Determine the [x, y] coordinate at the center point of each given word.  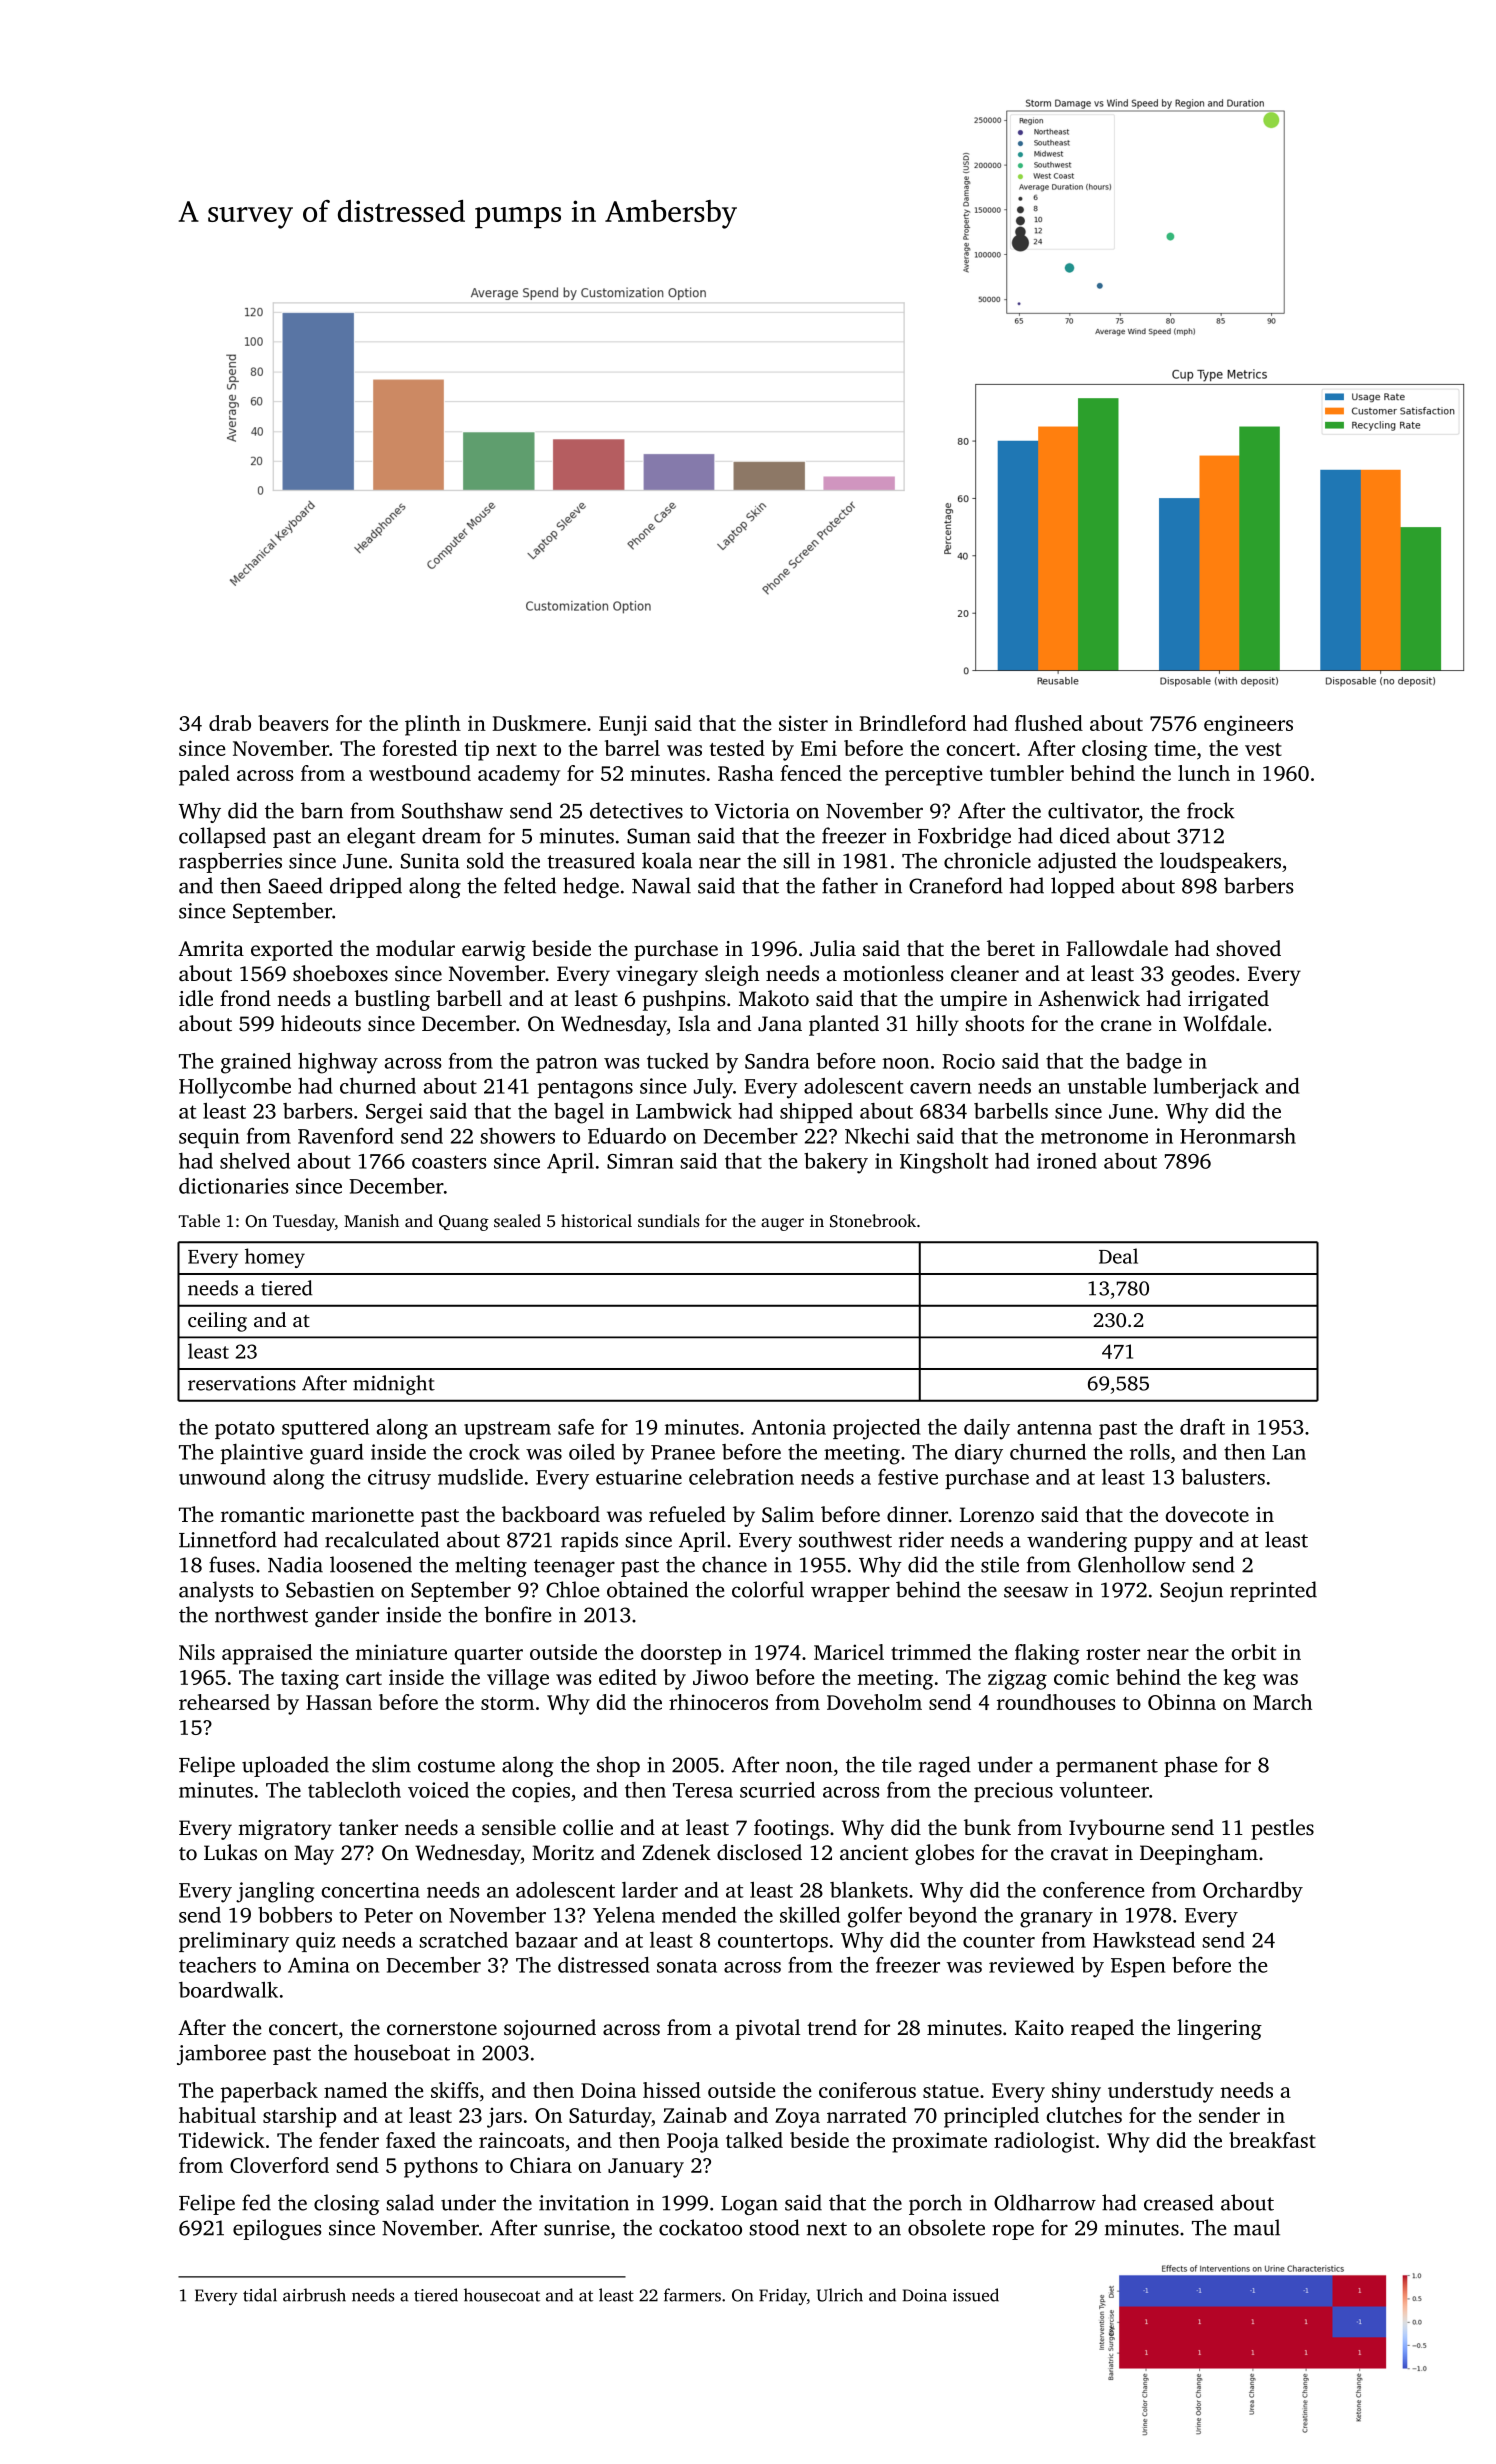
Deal [1118, 1256]
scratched [463, 1940]
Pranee [683, 1452]
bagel [579, 1113]
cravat [1079, 1853]
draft [1202, 1427]
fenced [811, 773]
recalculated [382, 1539]
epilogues [277, 2229]
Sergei [394, 1113]
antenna [1054, 1428]
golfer [875, 1917]
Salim [788, 1514]
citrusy [399, 1479]
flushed [1049, 723]
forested [419, 748]
